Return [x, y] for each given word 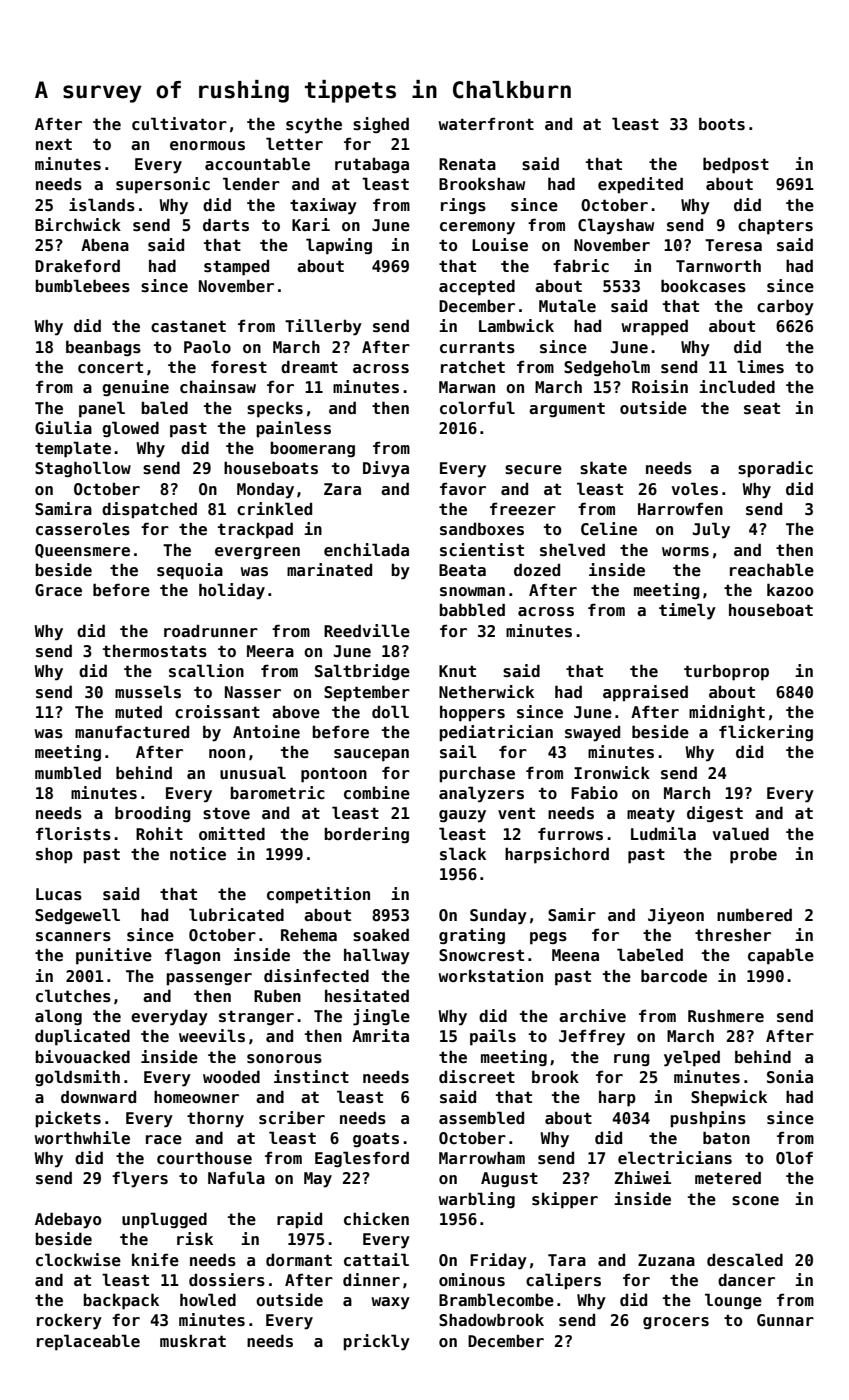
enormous [207, 146]
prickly [376, 1342]
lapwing [339, 246]
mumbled [68, 772]
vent [516, 813]
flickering [766, 733]
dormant [299, 1259]
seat [762, 408]
